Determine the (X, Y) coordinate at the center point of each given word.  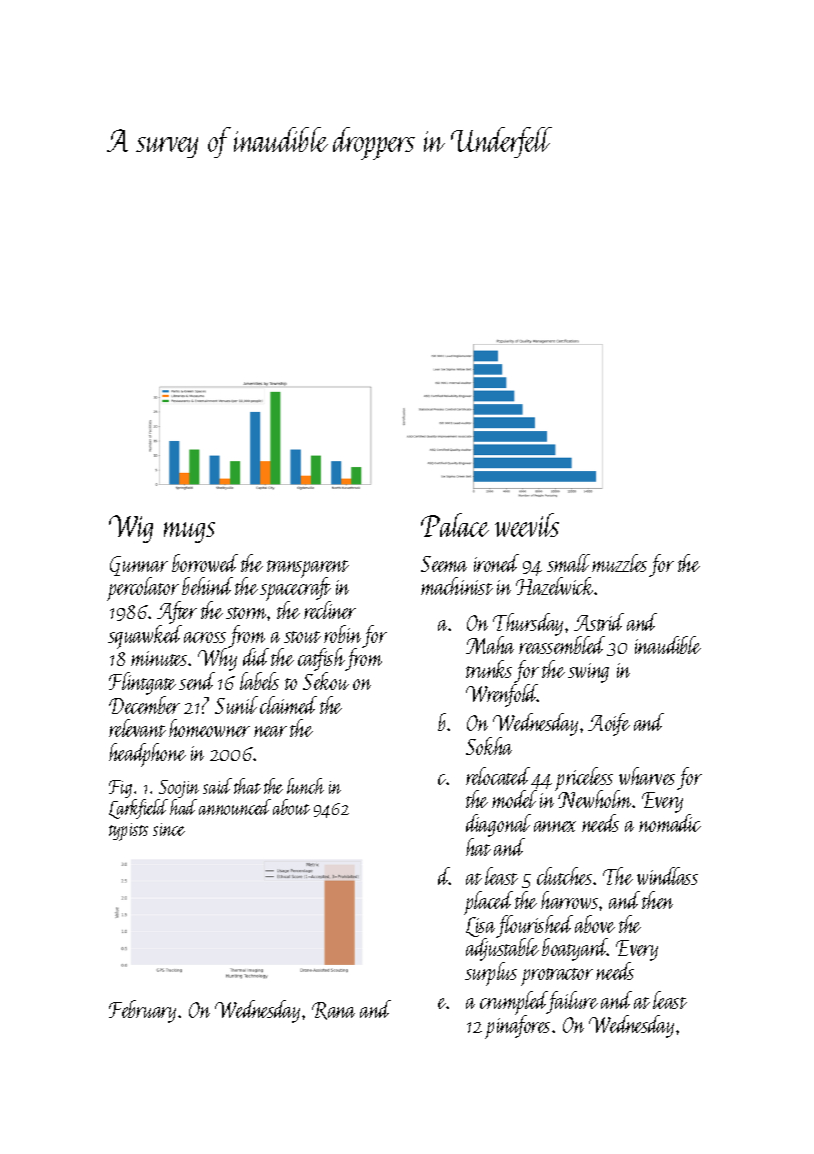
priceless (584, 779)
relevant (137, 728)
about (291, 807)
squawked (145, 637)
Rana (333, 1011)
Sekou (326, 681)
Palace (455, 525)
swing (588, 673)
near (270, 731)
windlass (667, 876)
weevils (527, 525)
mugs (189, 532)
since (169, 829)
